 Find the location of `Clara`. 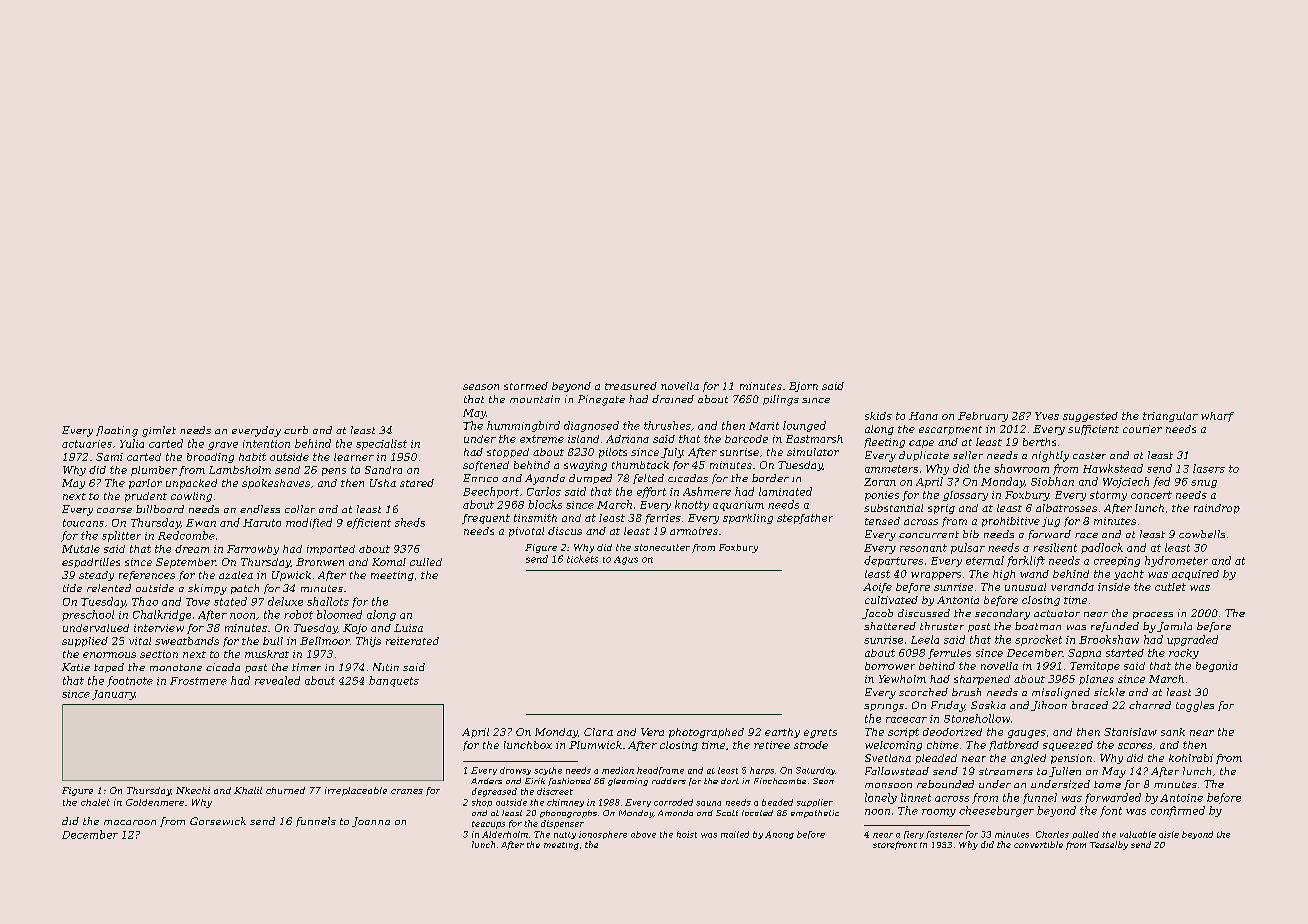

Clara is located at coordinates (598, 732).
